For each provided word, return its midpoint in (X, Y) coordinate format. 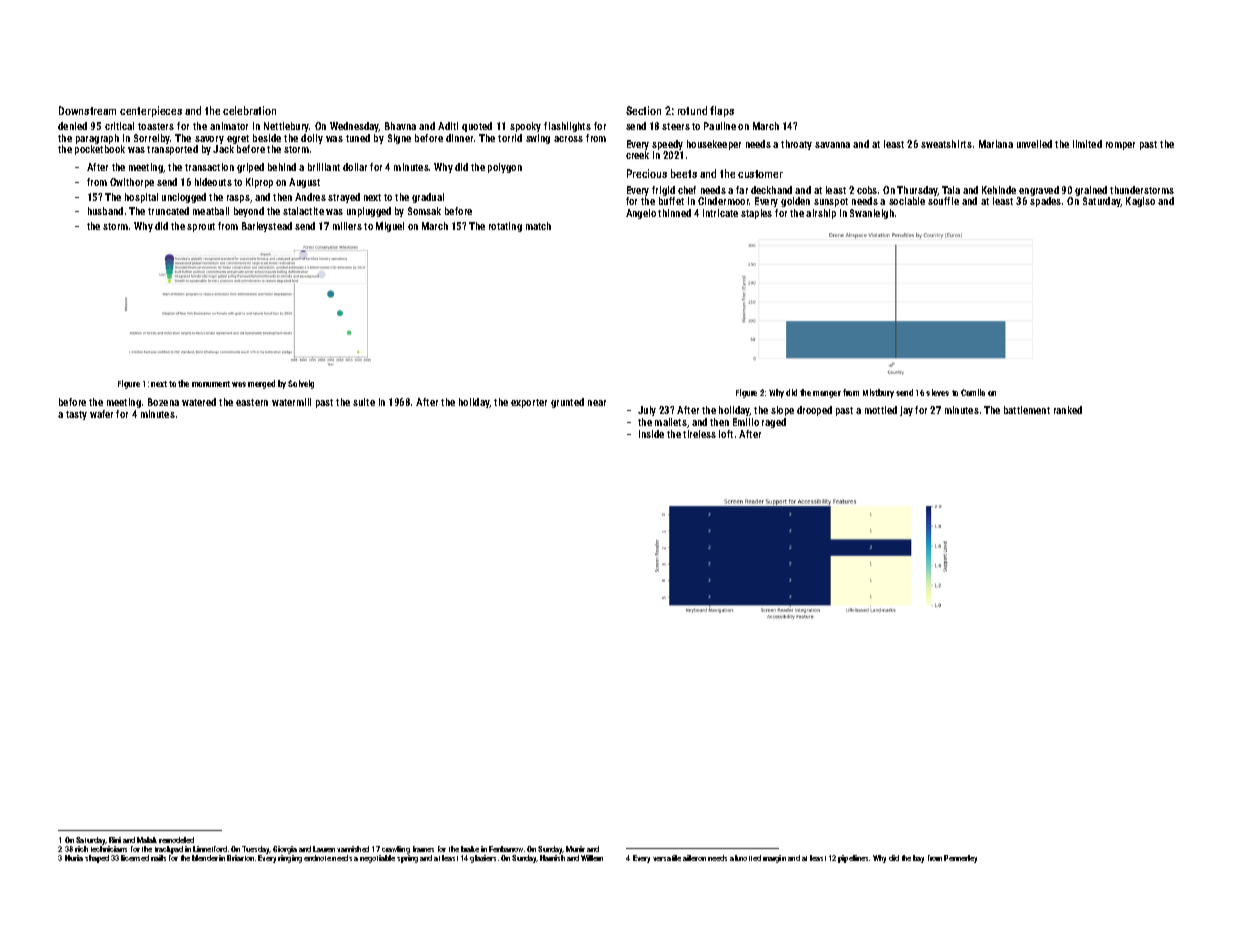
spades (1045, 202)
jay (906, 411)
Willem (592, 858)
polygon (505, 168)
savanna (832, 145)
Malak (147, 840)
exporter (529, 403)
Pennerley (960, 859)
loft (726, 434)
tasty (76, 415)
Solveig (301, 384)
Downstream (87, 110)
